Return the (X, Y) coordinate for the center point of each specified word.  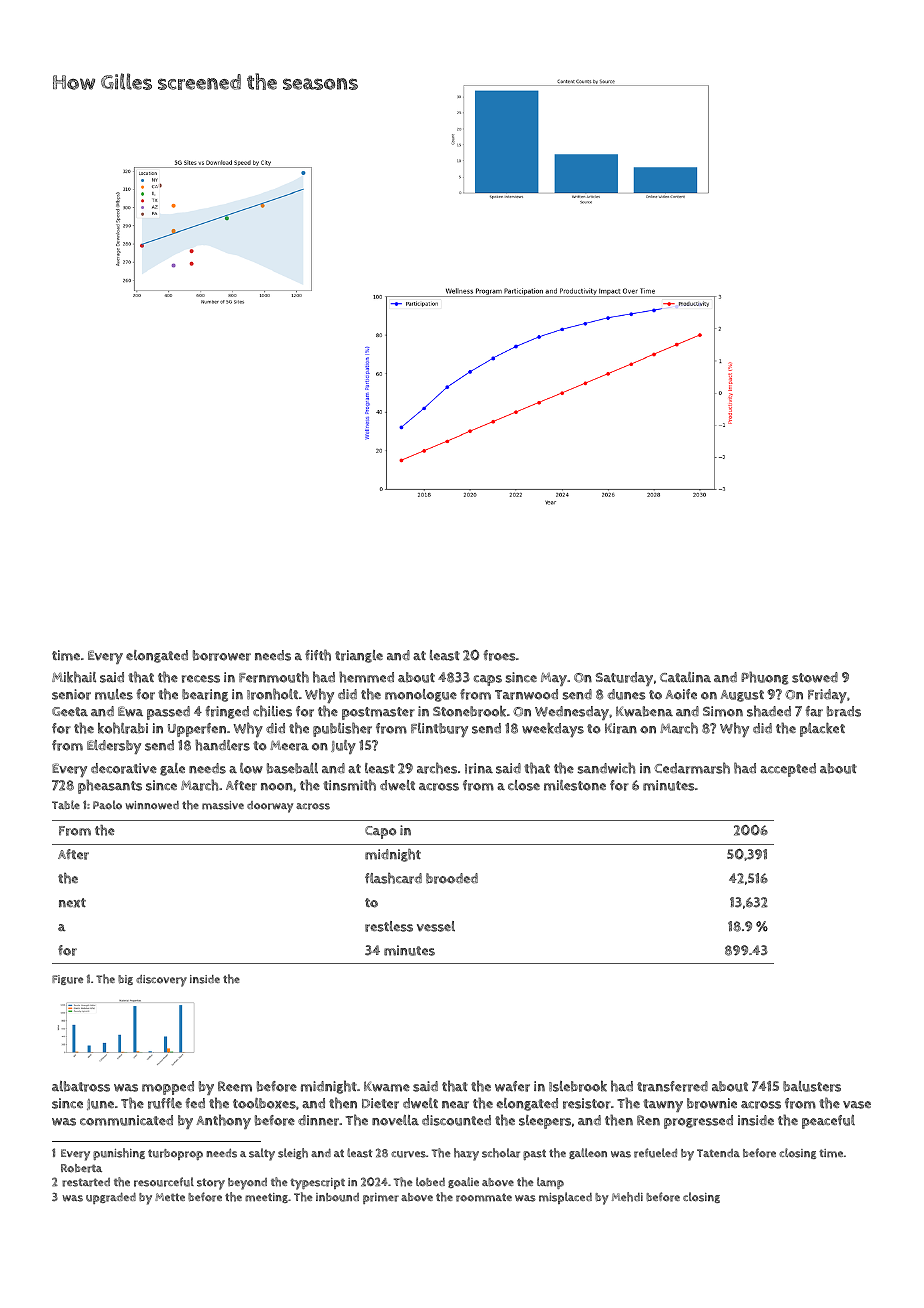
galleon (588, 1153)
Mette (170, 1197)
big (125, 980)
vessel (436, 926)
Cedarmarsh (692, 768)
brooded (452, 878)
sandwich (606, 768)
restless (389, 926)
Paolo (107, 805)
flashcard (393, 878)
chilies (272, 711)
